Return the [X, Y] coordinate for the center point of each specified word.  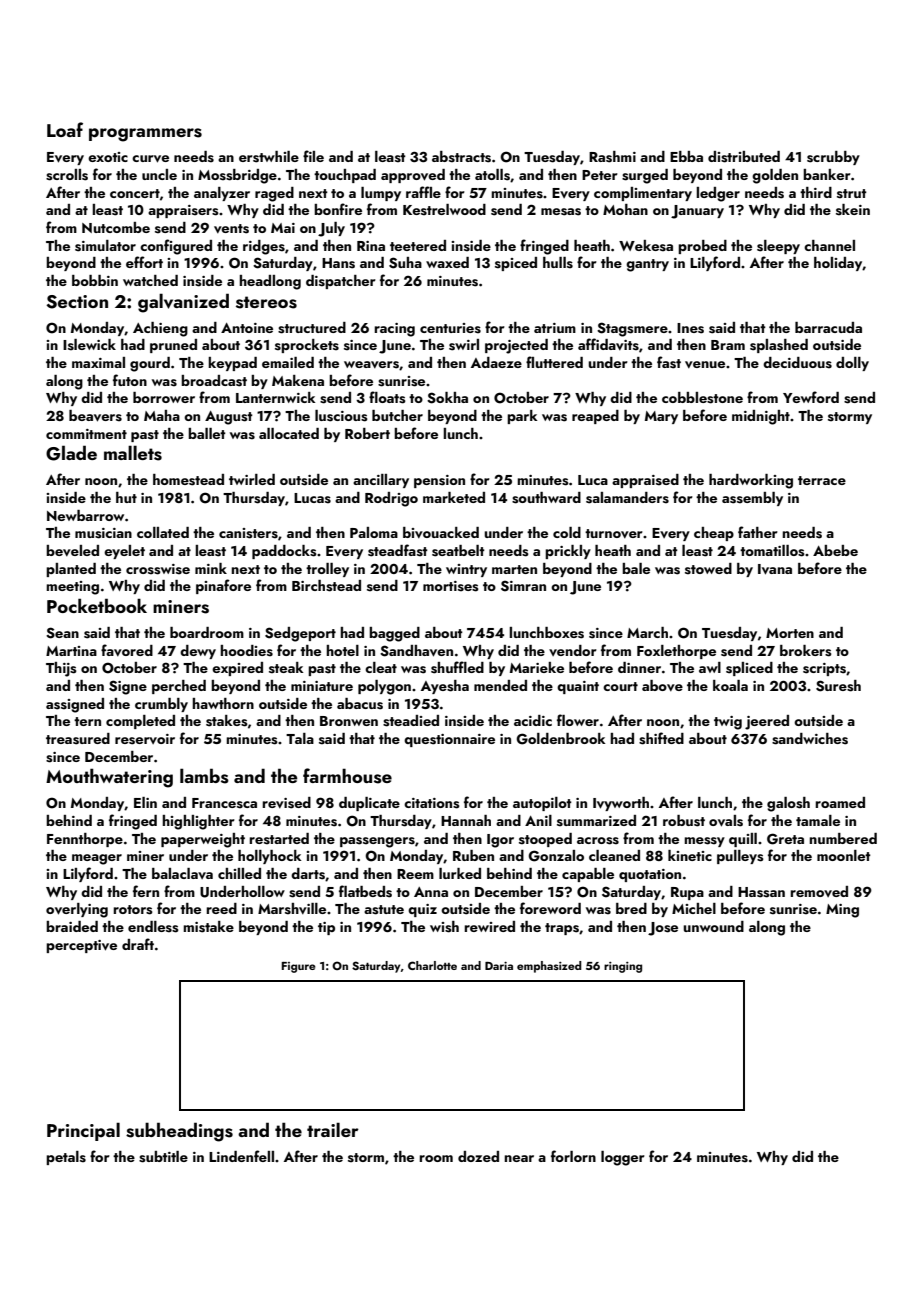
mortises [451, 586]
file [313, 156]
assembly [752, 499]
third [816, 192]
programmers [145, 135]
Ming [842, 911]
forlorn [573, 1156]
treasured [78, 739]
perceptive [81, 946]
